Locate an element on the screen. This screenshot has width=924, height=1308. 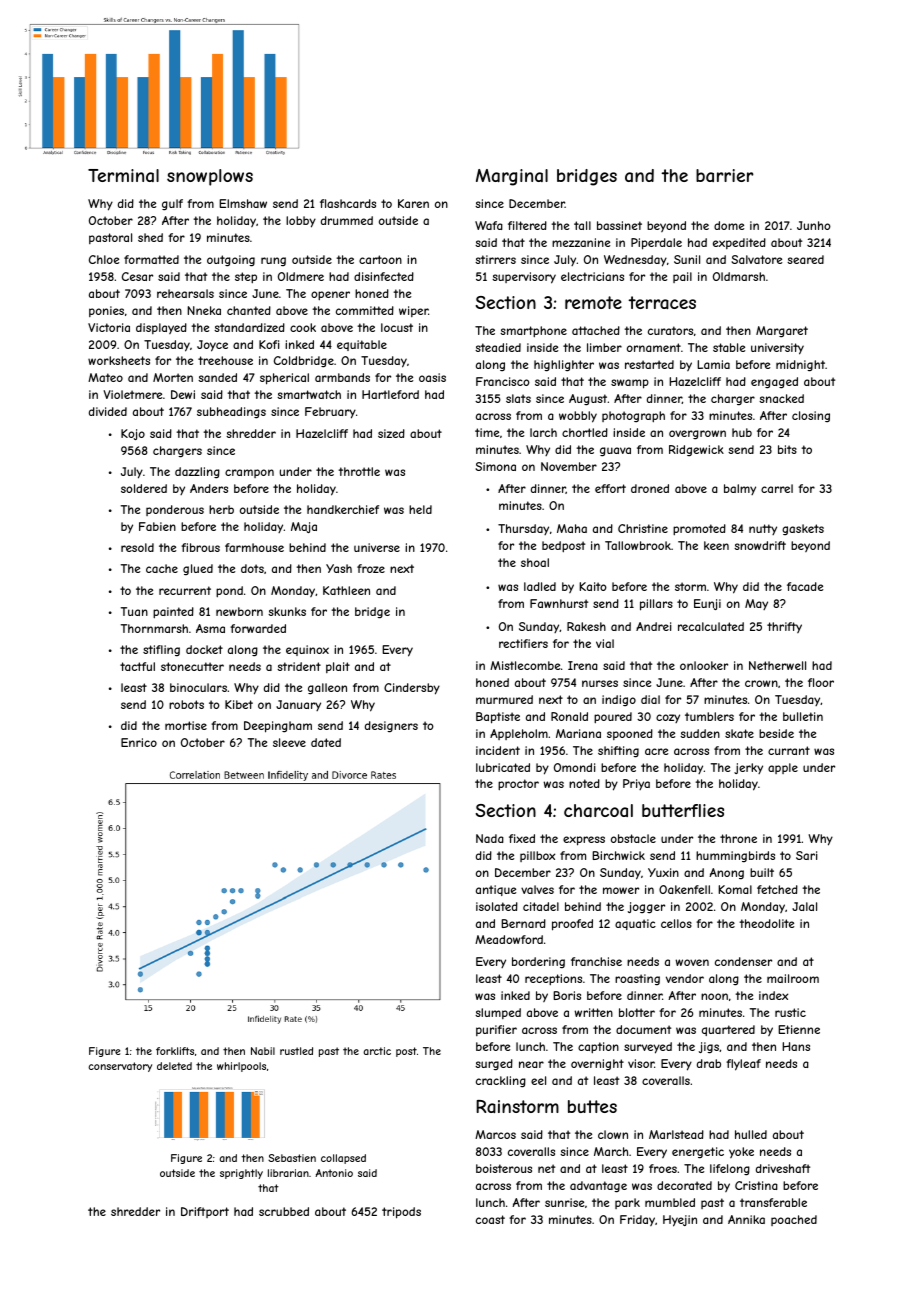
shoal is located at coordinates (535, 562).
